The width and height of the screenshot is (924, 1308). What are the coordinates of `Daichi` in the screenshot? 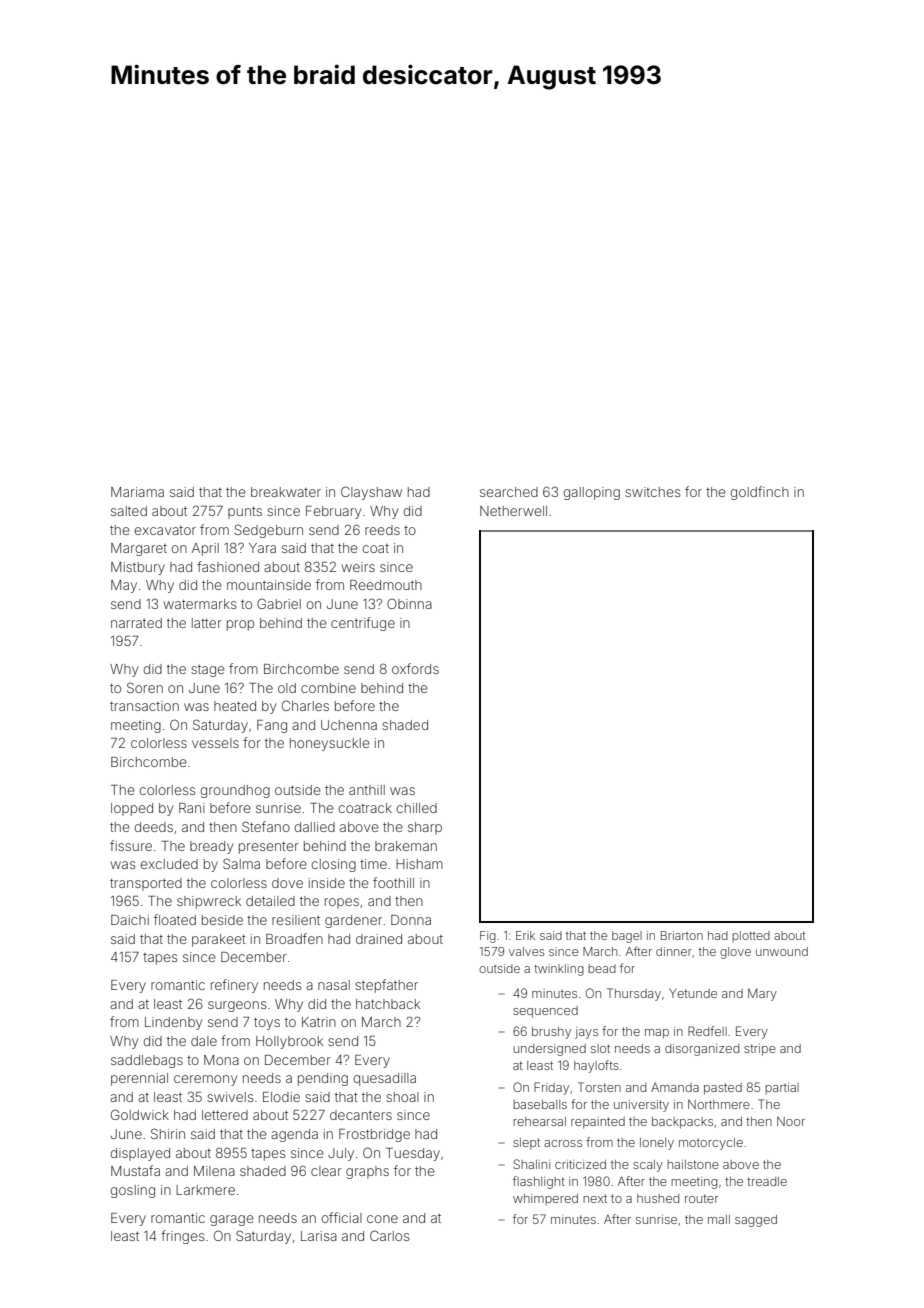 It's located at (130, 920).
